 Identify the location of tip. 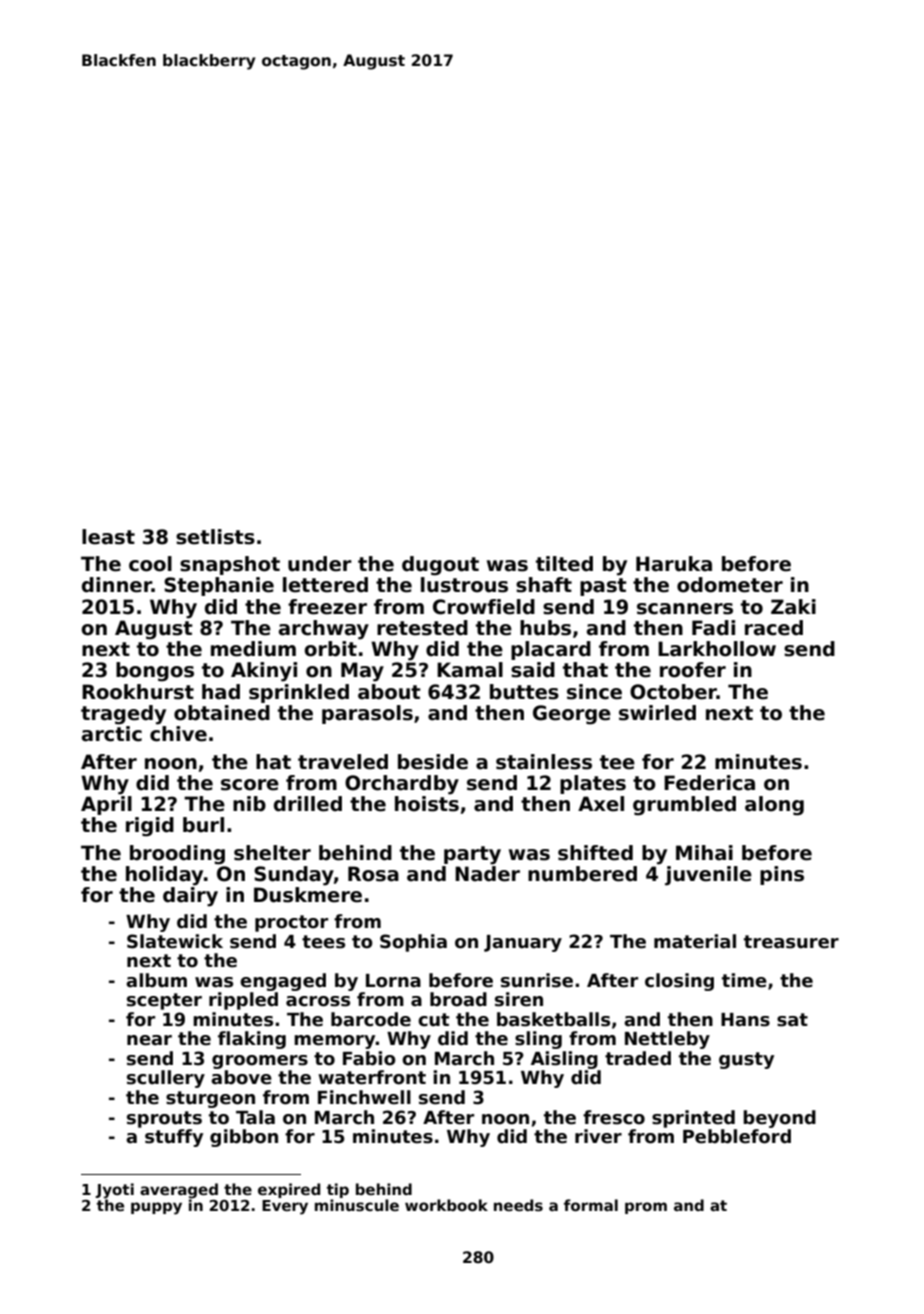
(338, 1190).
